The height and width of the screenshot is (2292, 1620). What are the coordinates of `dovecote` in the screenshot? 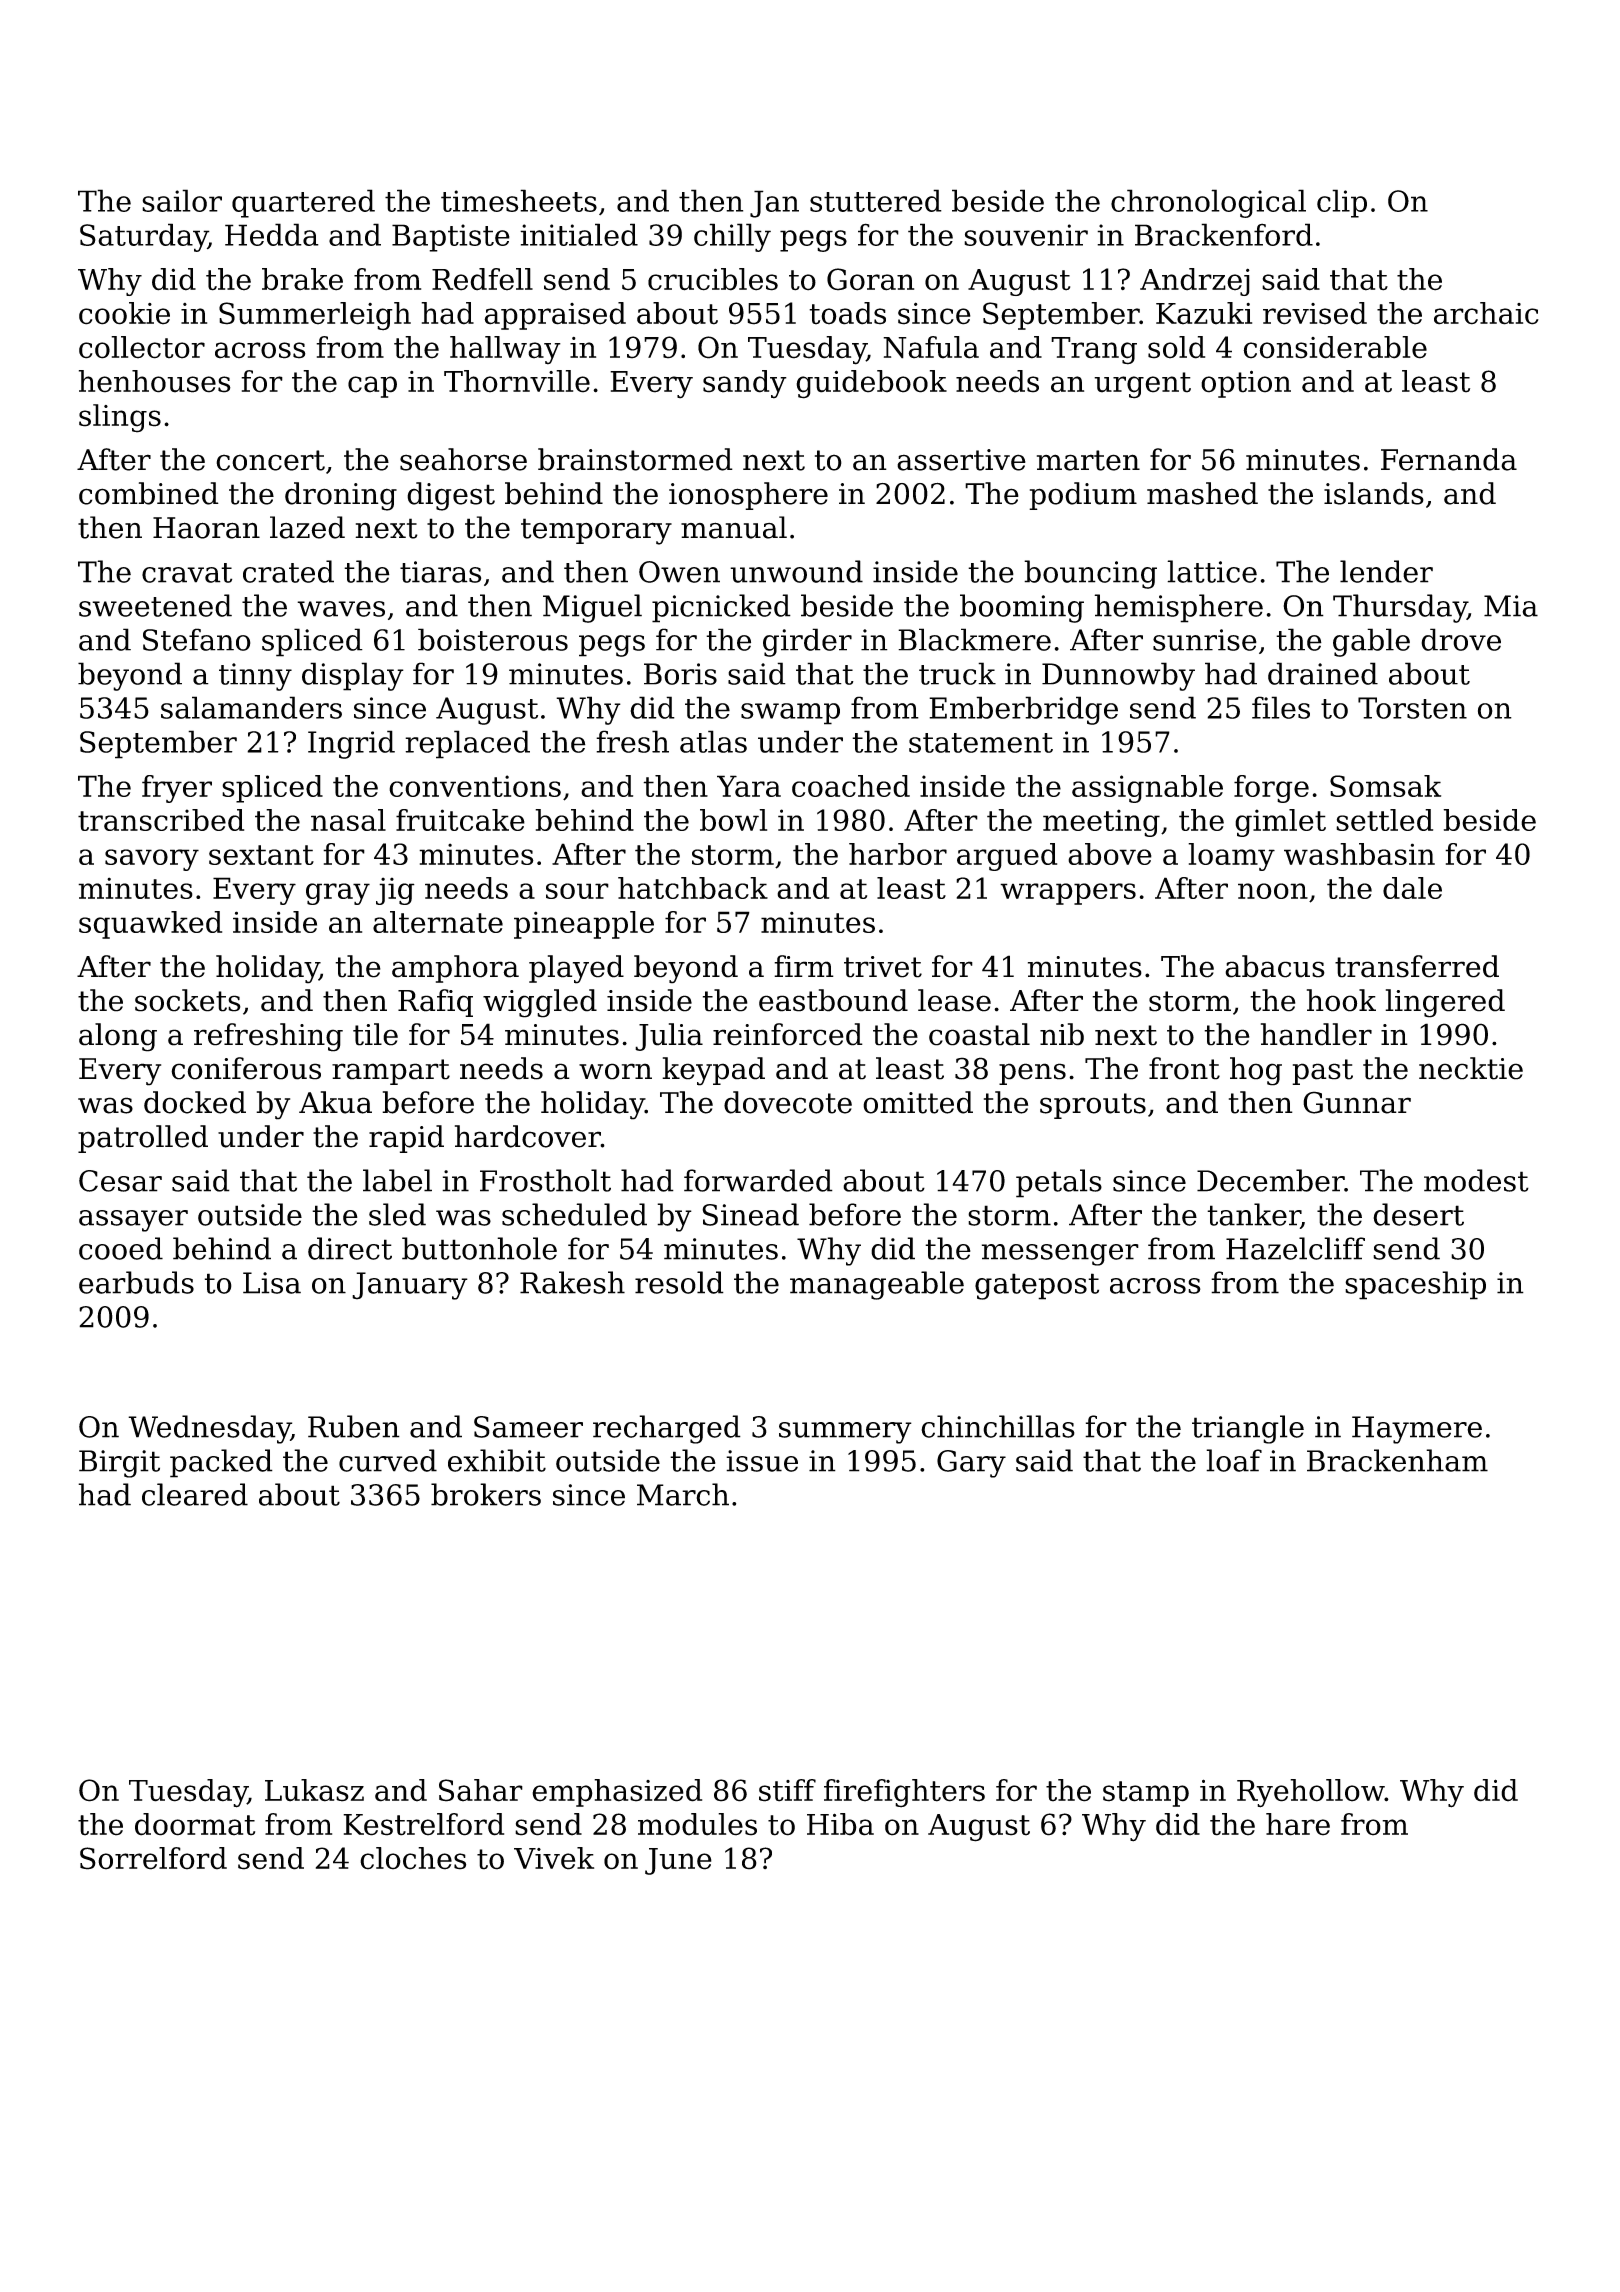 It's located at (788, 1102).
